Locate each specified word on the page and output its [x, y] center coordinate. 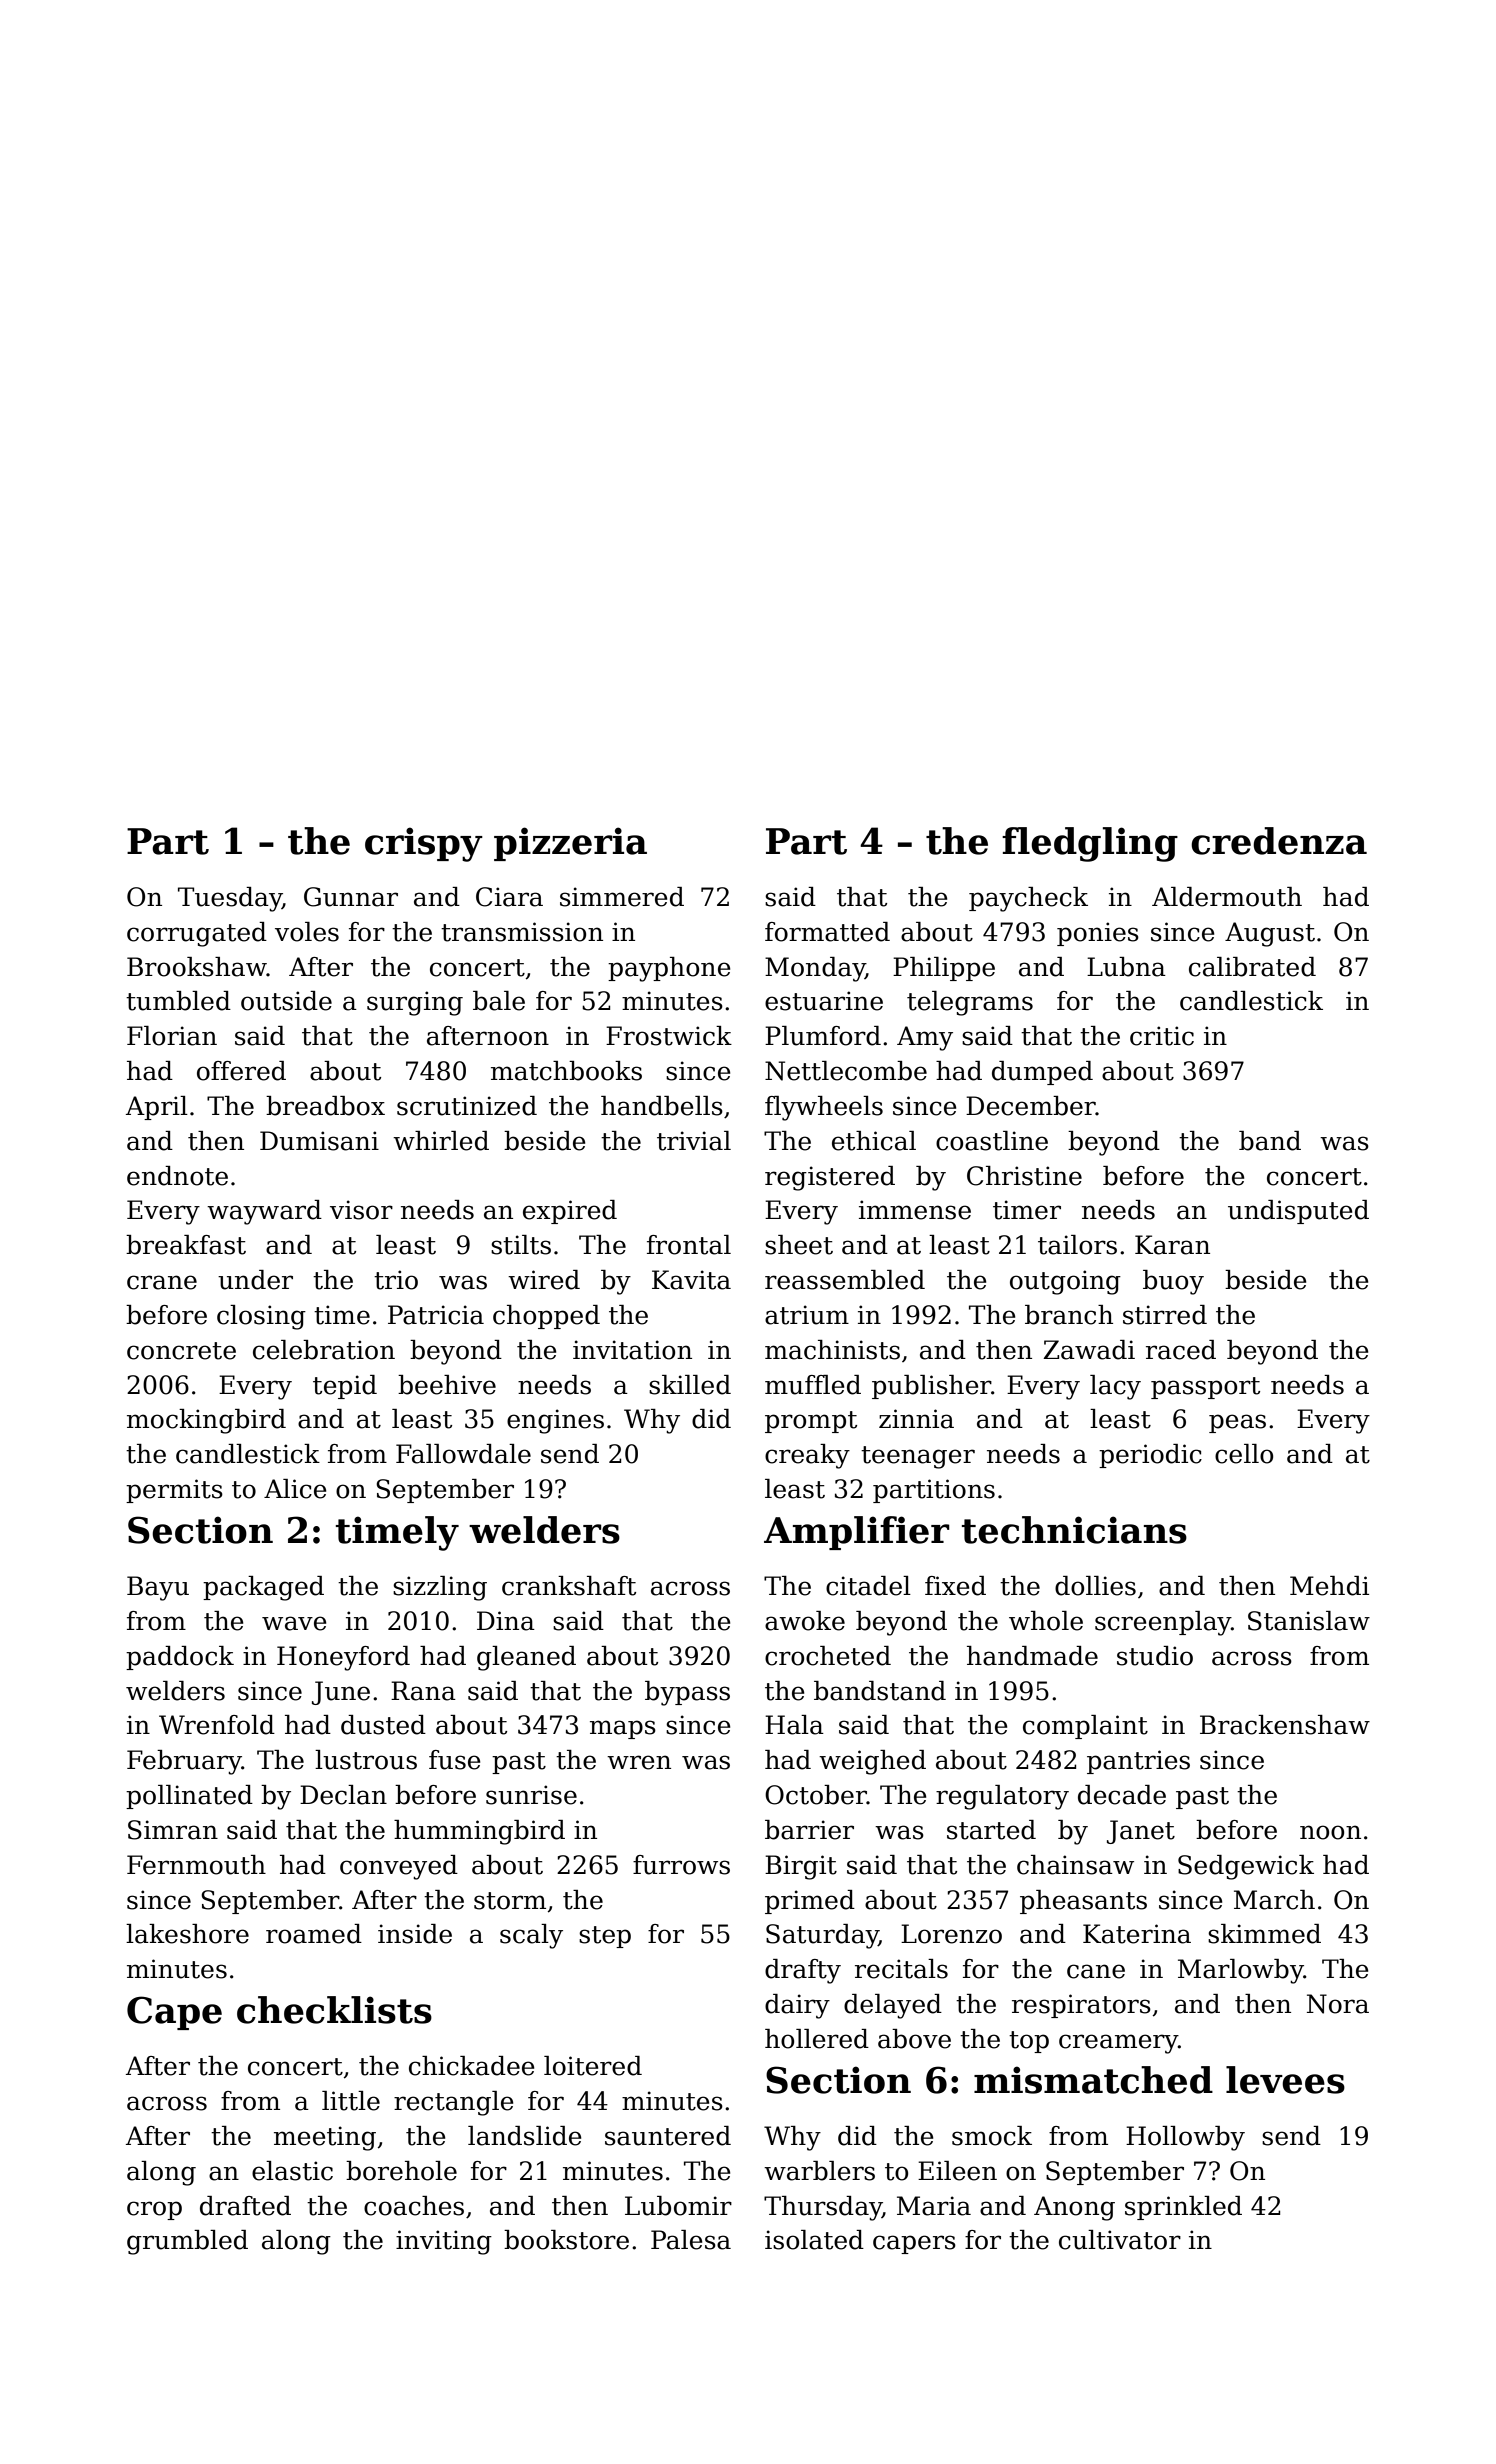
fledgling [1090, 844]
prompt [811, 1422]
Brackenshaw [1285, 1725]
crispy [424, 844]
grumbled [187, 2242]
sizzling [440, 1588]
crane [162, 1282]
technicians [1074, 1530]
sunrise [531, 1795]
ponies [1098, 934]
